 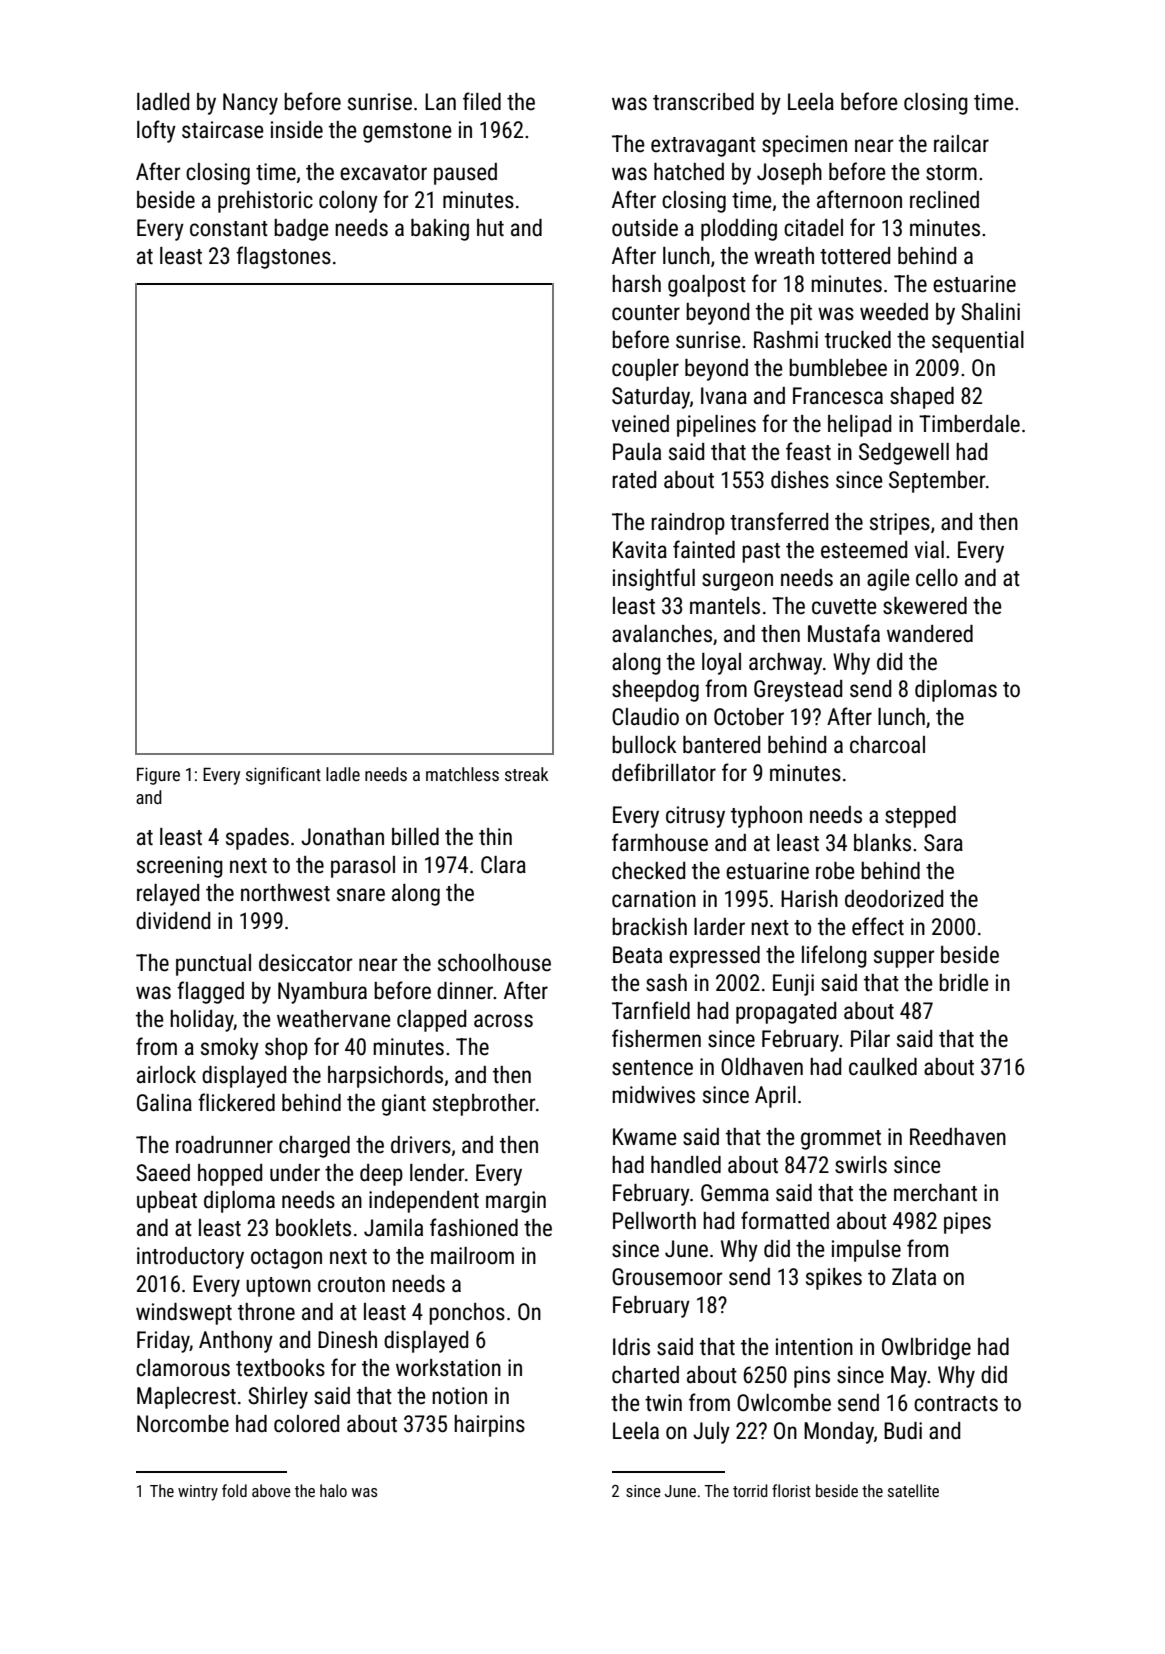 I want to click on lofty, so click(x=156, y=131).
